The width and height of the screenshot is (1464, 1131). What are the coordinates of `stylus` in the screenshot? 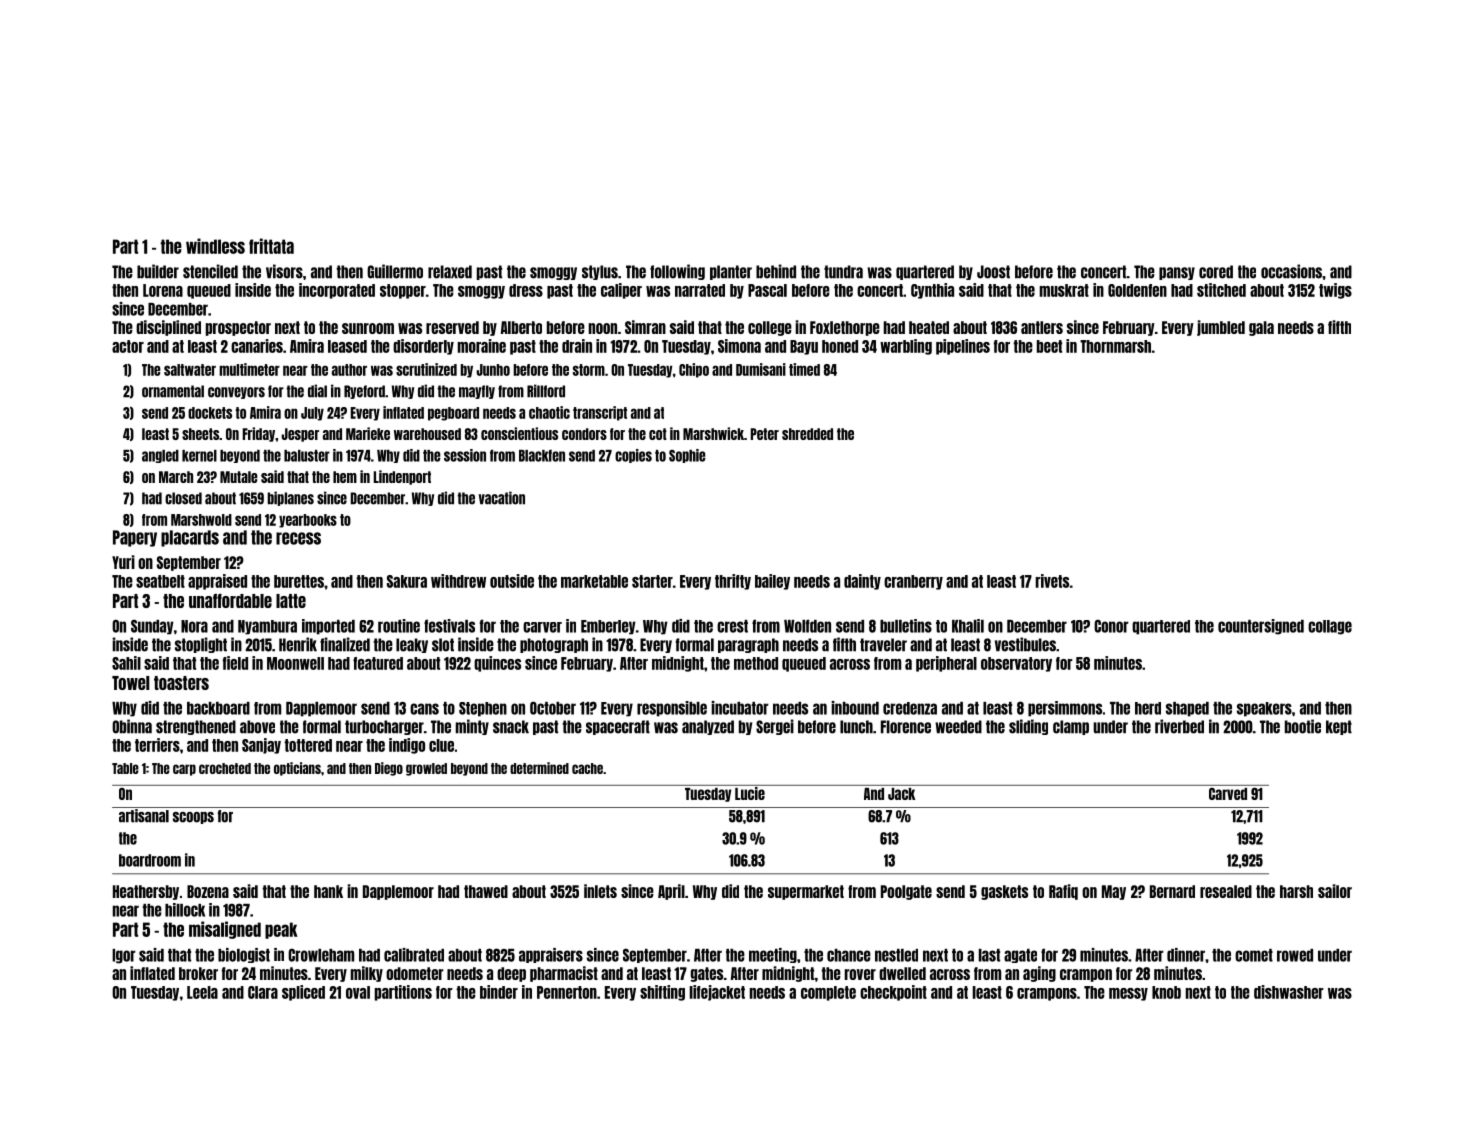 It's located at (600, 272).
